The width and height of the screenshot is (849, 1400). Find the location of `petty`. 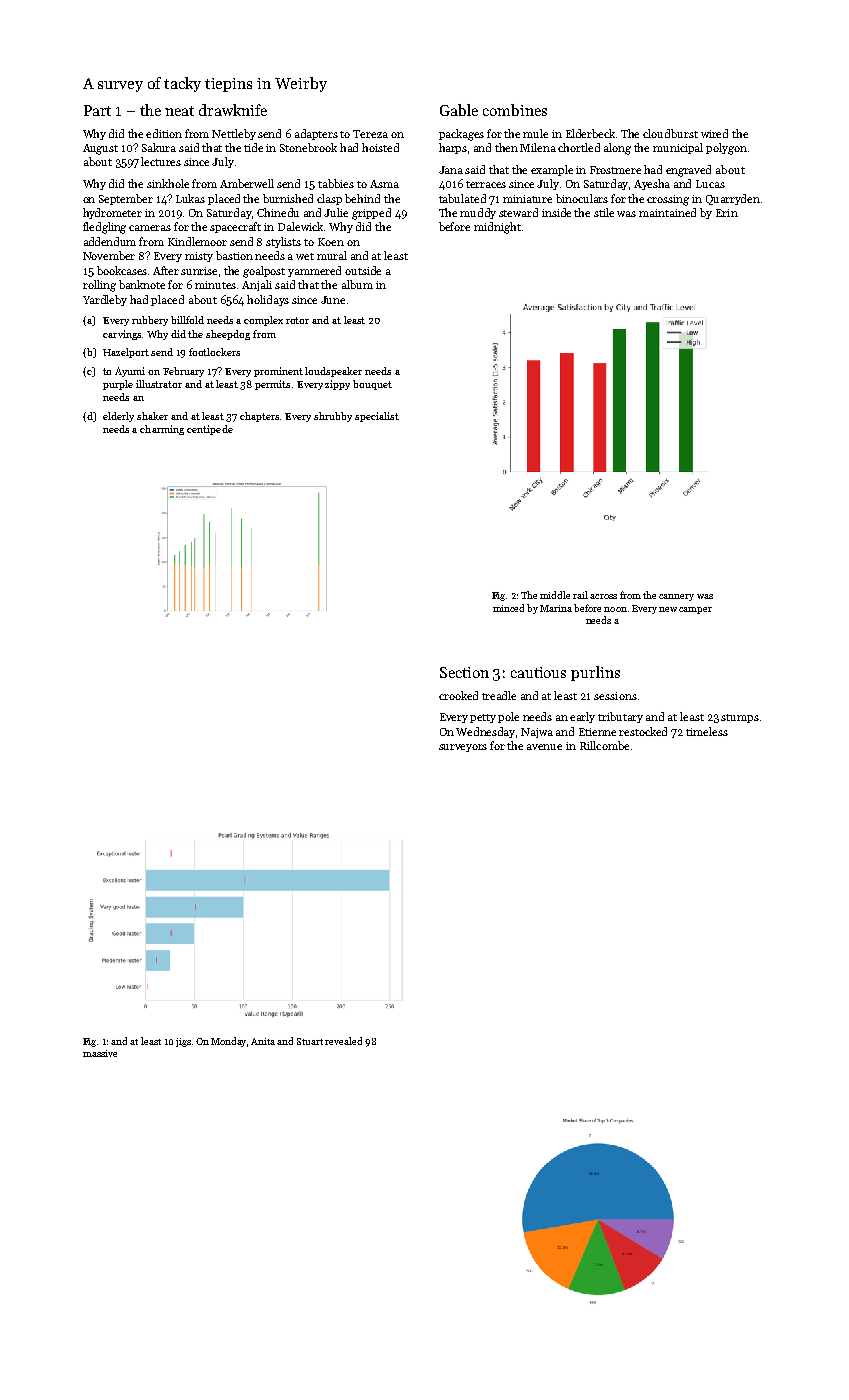

petty is located at coordinates (483, 718).
